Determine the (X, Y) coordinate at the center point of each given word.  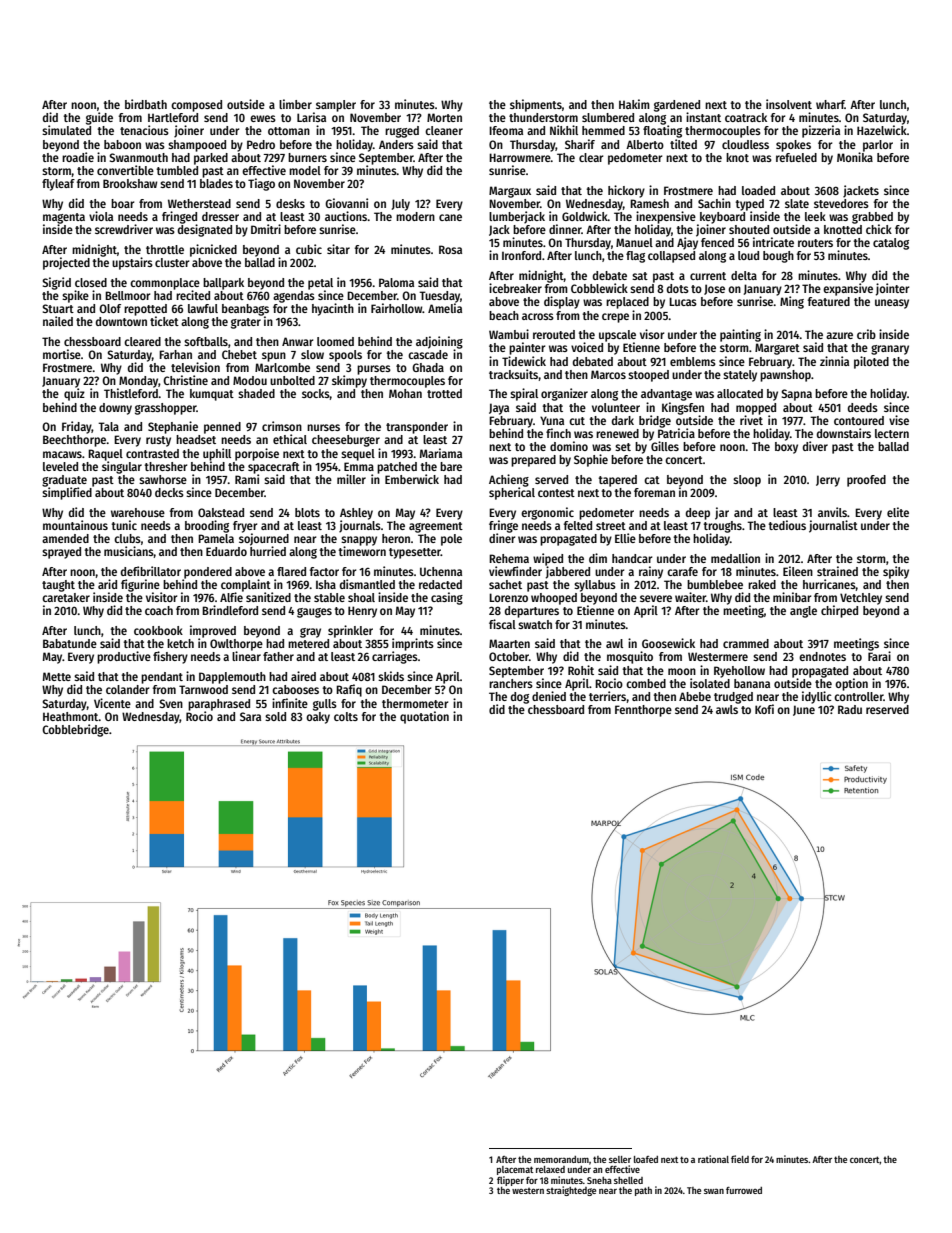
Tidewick (524, 361)
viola (101, 216)
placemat (515, 1170)
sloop (747, 481)
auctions (346, 216)
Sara (250, 716)
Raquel (105, 455)
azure (839, 335)
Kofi (764, 709)
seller (620, 1159)
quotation (424, 717)
